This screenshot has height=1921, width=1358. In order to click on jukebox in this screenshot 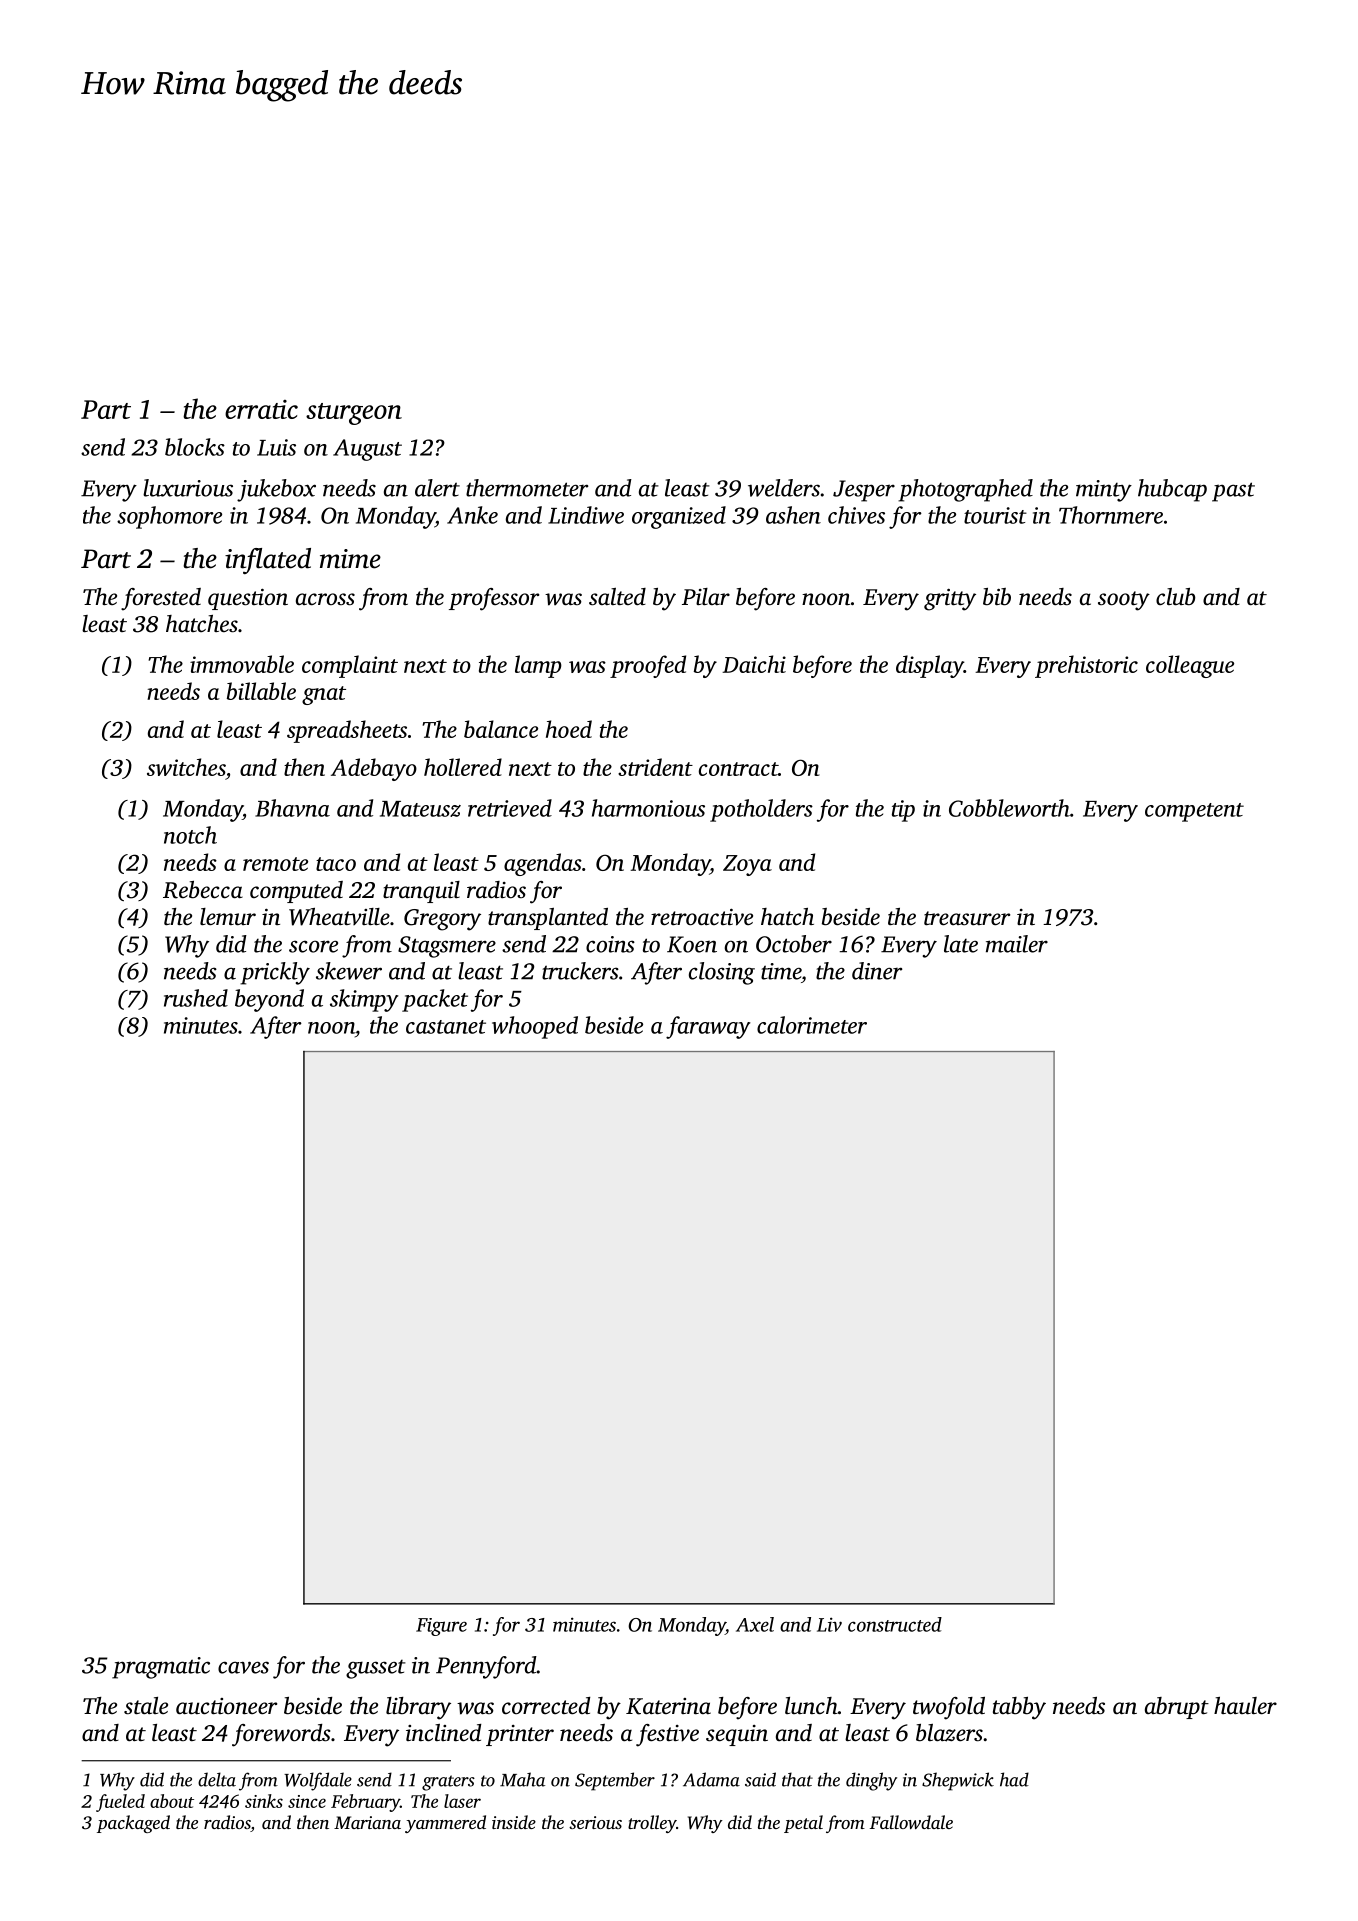, I will do `click(276, 490)`.
